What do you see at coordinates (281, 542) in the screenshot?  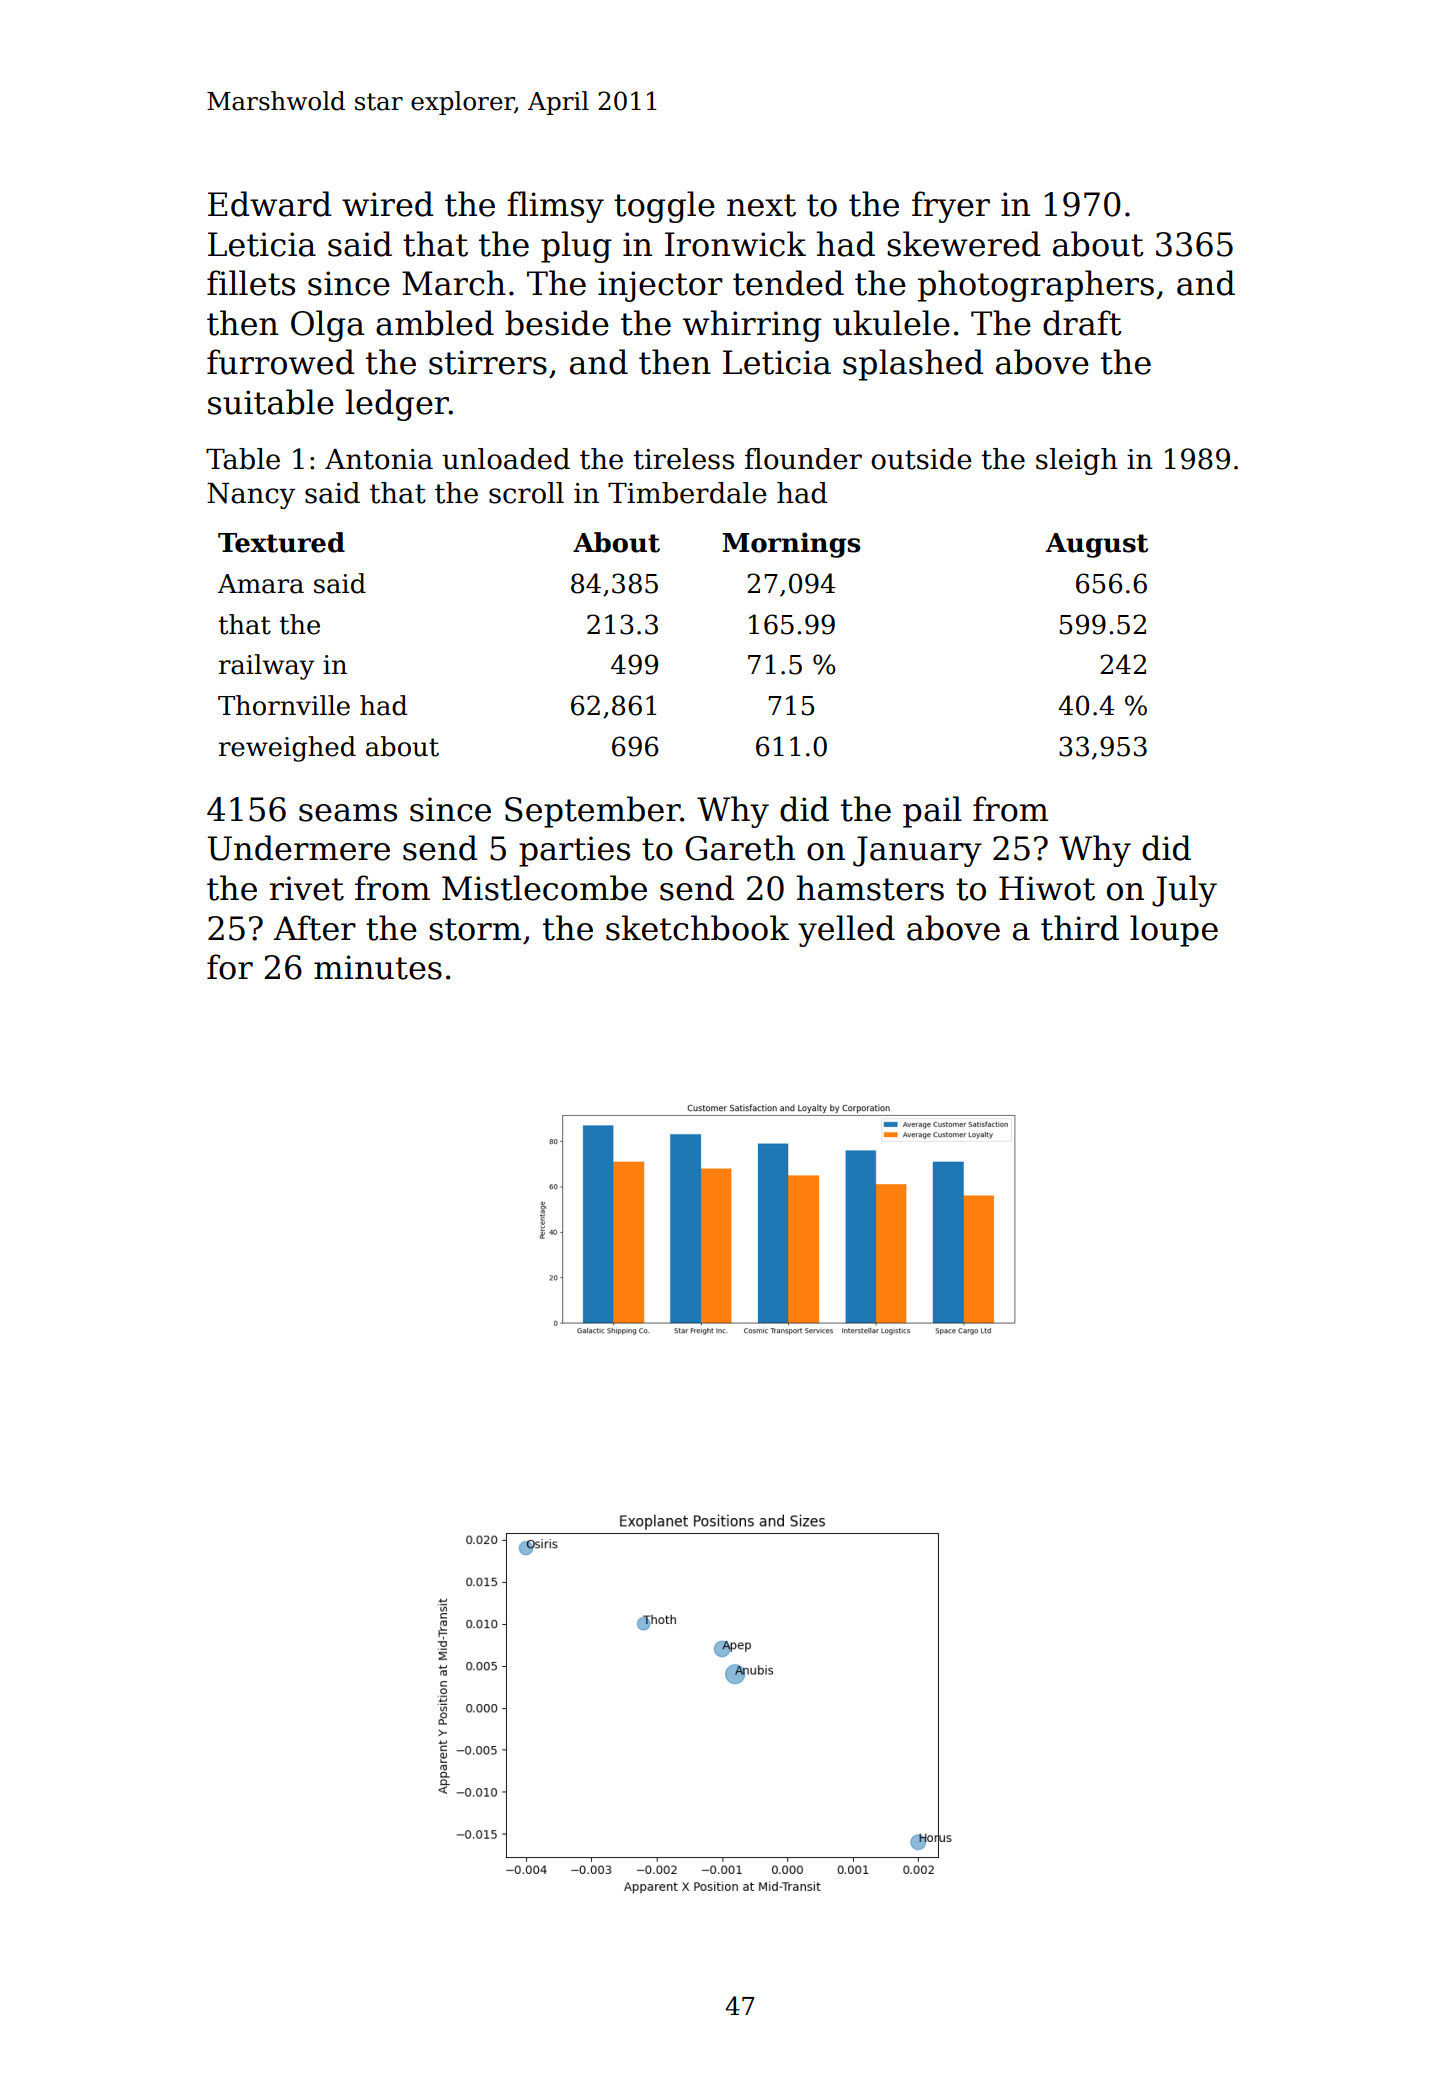 I see `Textured` at bounding box center [281, 542].
